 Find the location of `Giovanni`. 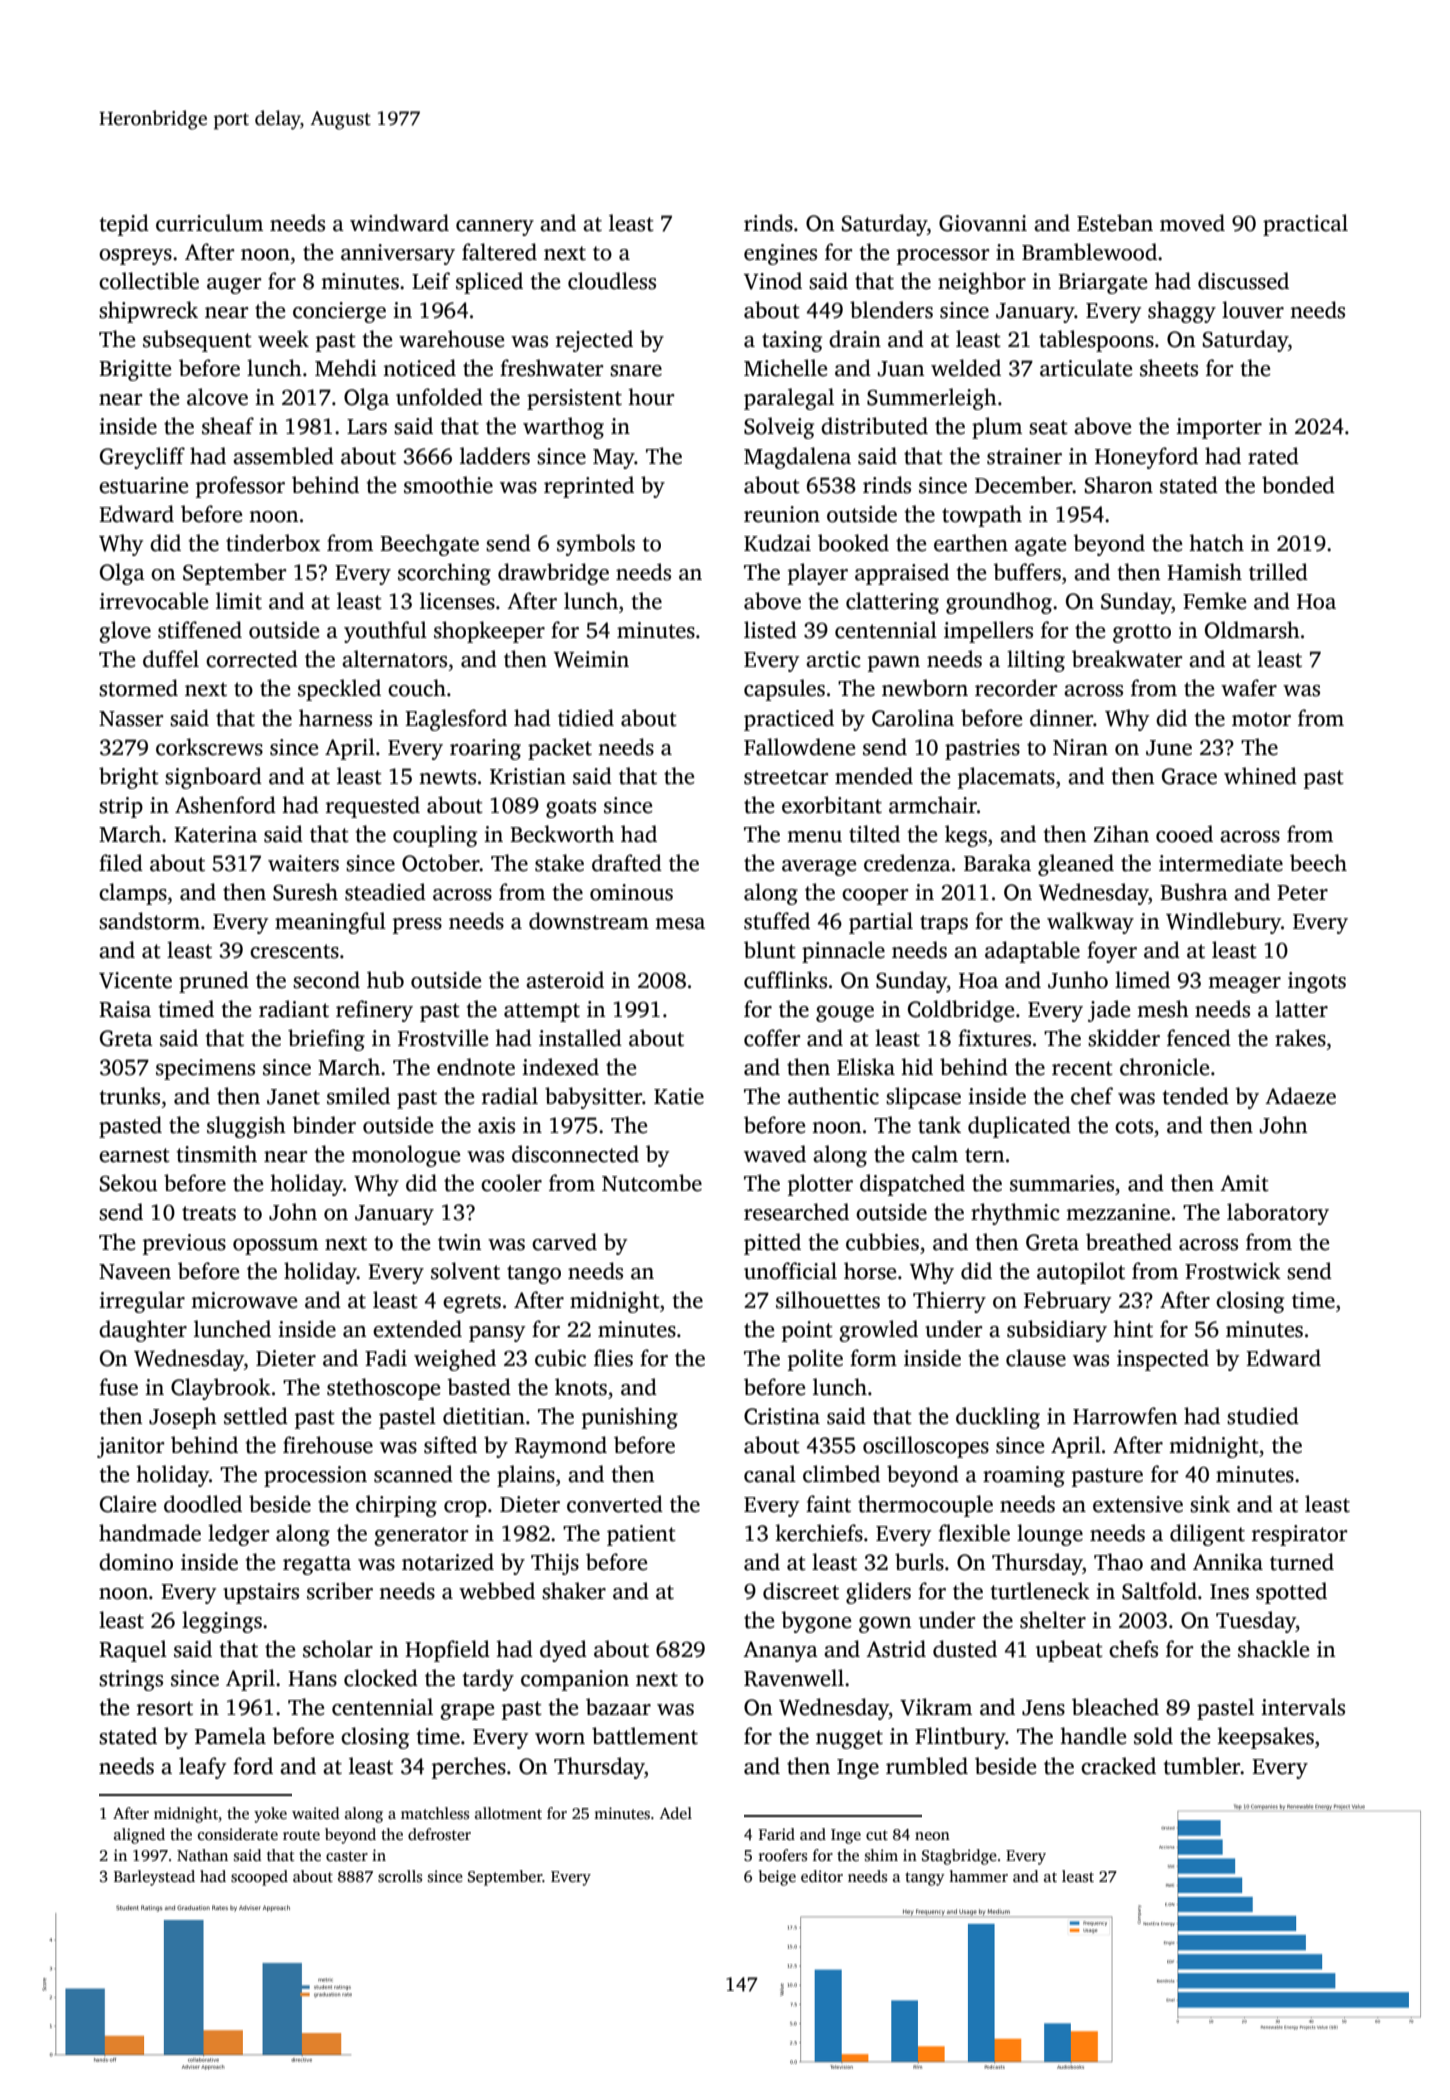

Giovanni is located at coordinates (983, 223).
